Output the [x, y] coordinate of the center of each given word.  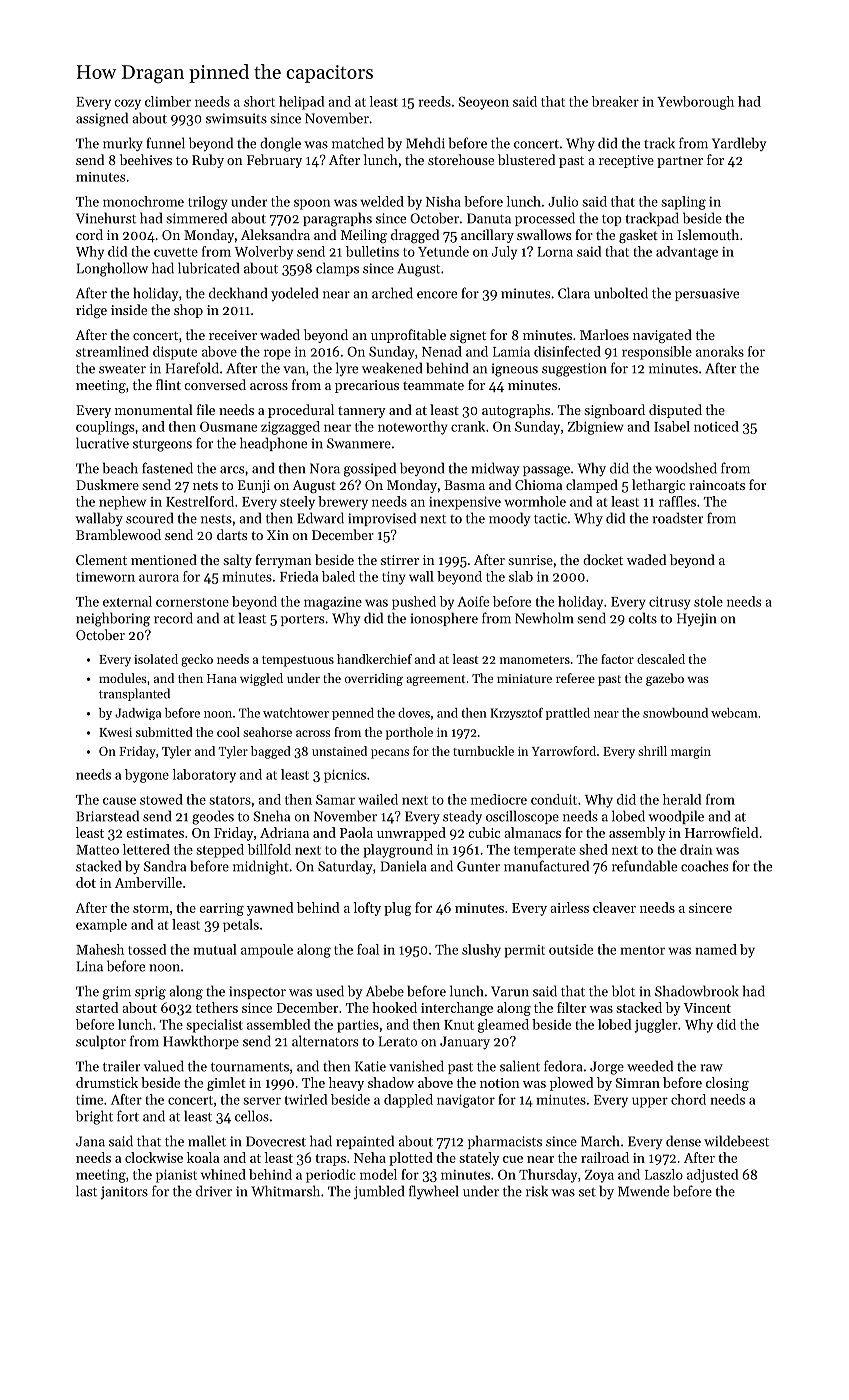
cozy [128, 104]
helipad [301, 103]
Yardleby [739, 144]
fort [128, 1116]
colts [643, 618]
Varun [510, 991]
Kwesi [115, 732]
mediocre [499, 799]
